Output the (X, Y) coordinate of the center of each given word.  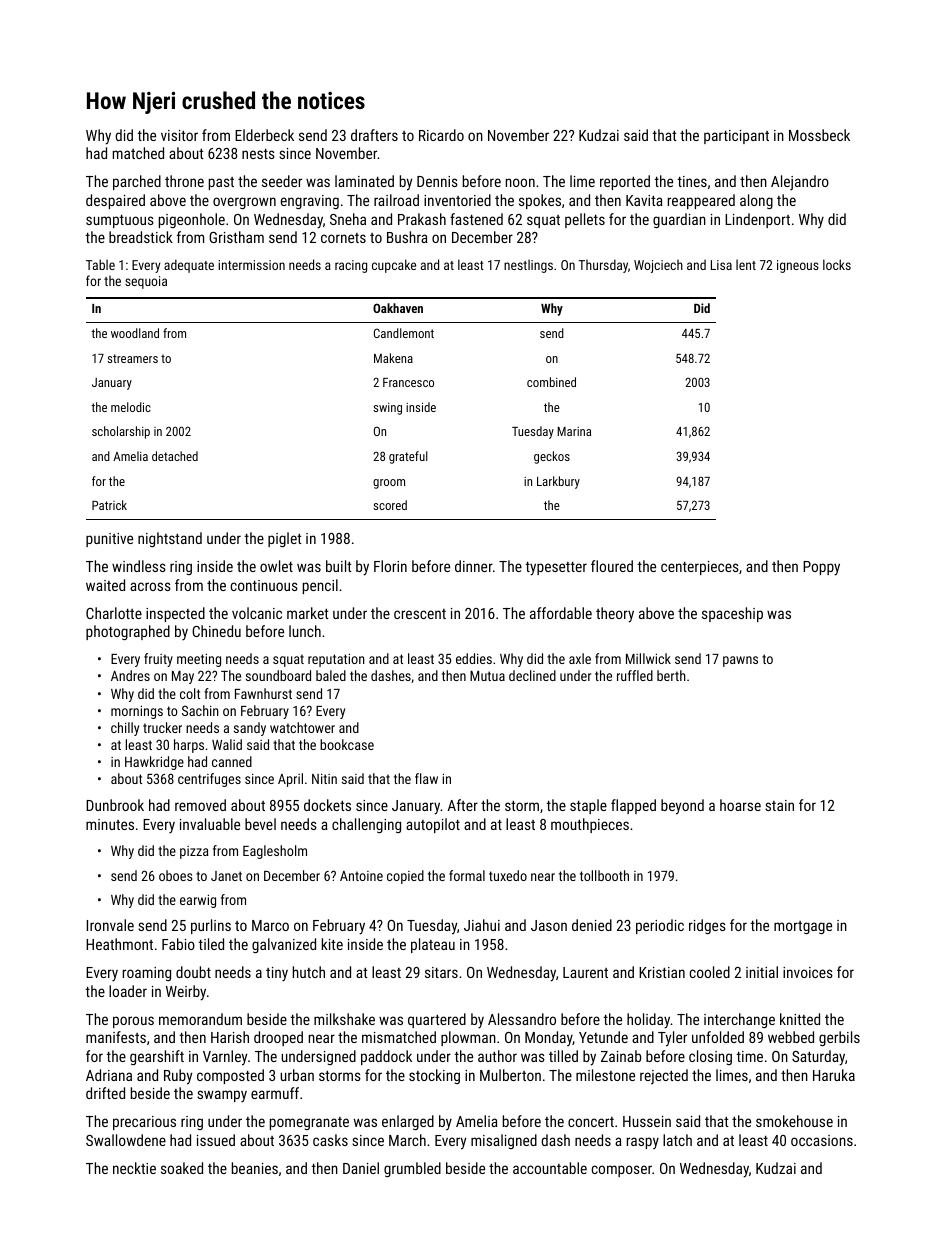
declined (532, 675)
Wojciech (658, 266)
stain (779, 805)
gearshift (157, 1057)
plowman (468, 1038)
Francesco (408, 382)
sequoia (146, 282)
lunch (305, 631)
